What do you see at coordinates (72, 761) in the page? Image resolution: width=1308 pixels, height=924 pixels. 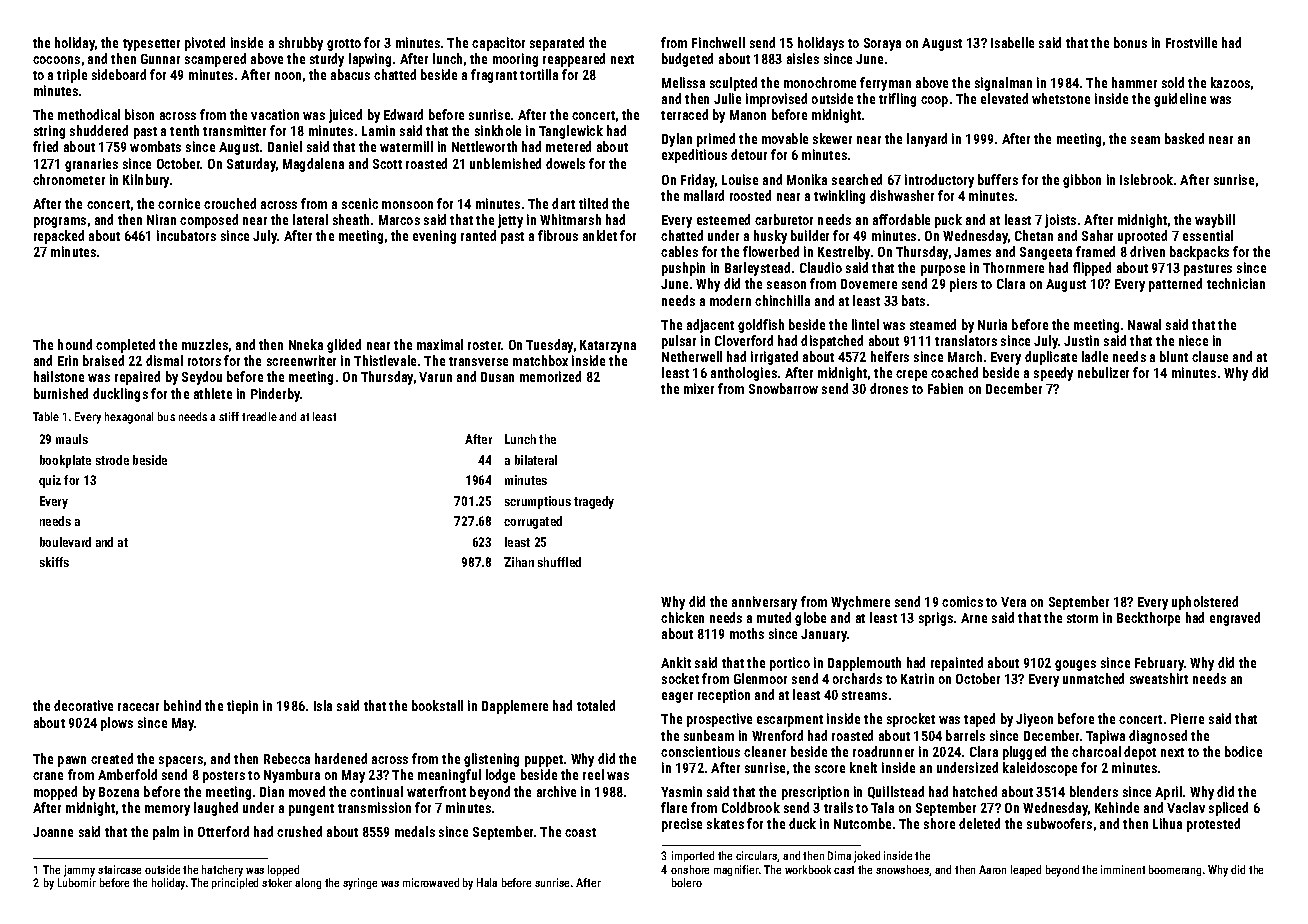 I see `pawn` at bounding box center [72, 761].
